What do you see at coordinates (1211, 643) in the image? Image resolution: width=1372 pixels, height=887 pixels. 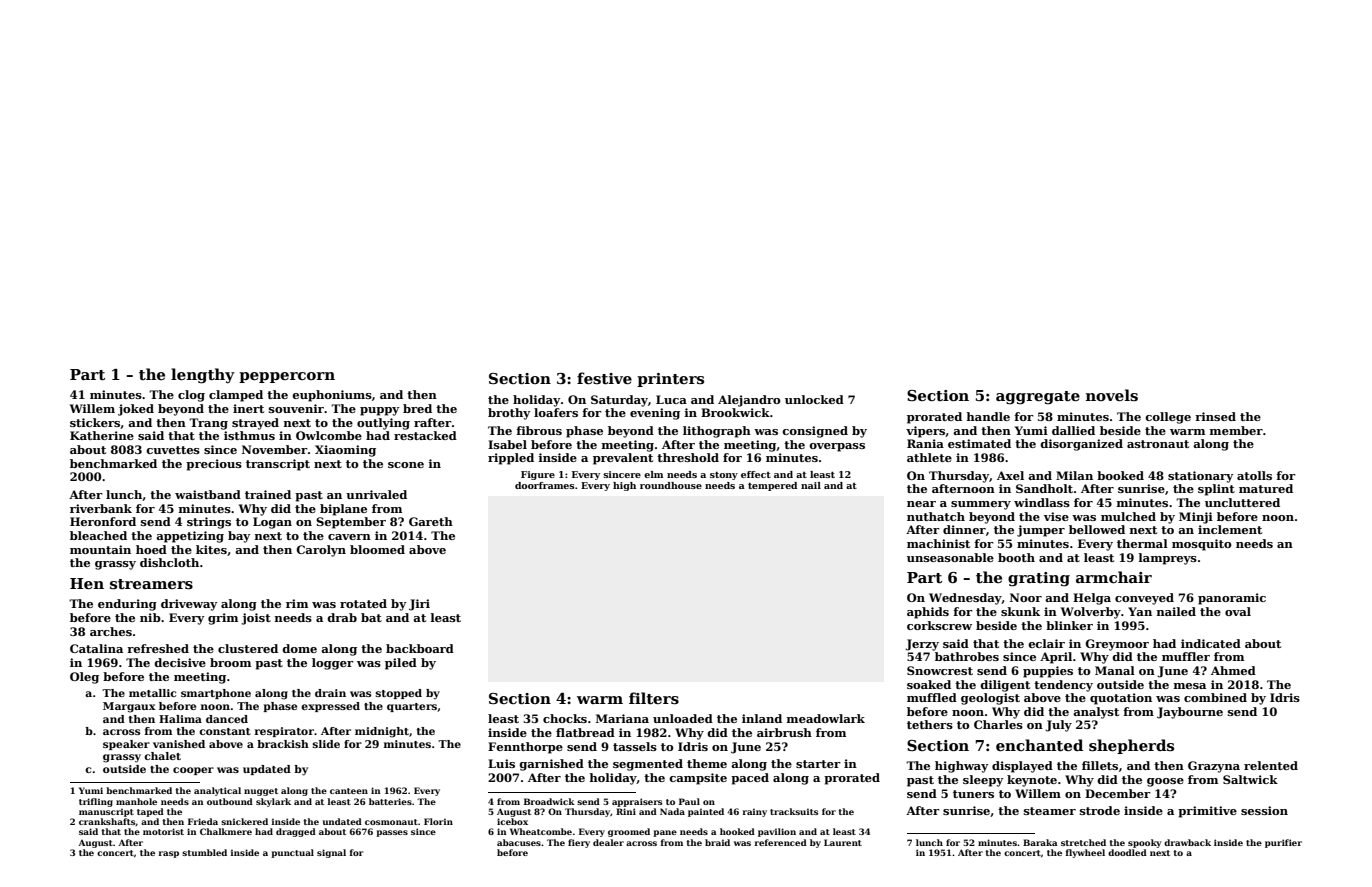 I see `indicated` at bounding box center [1211, 643].
